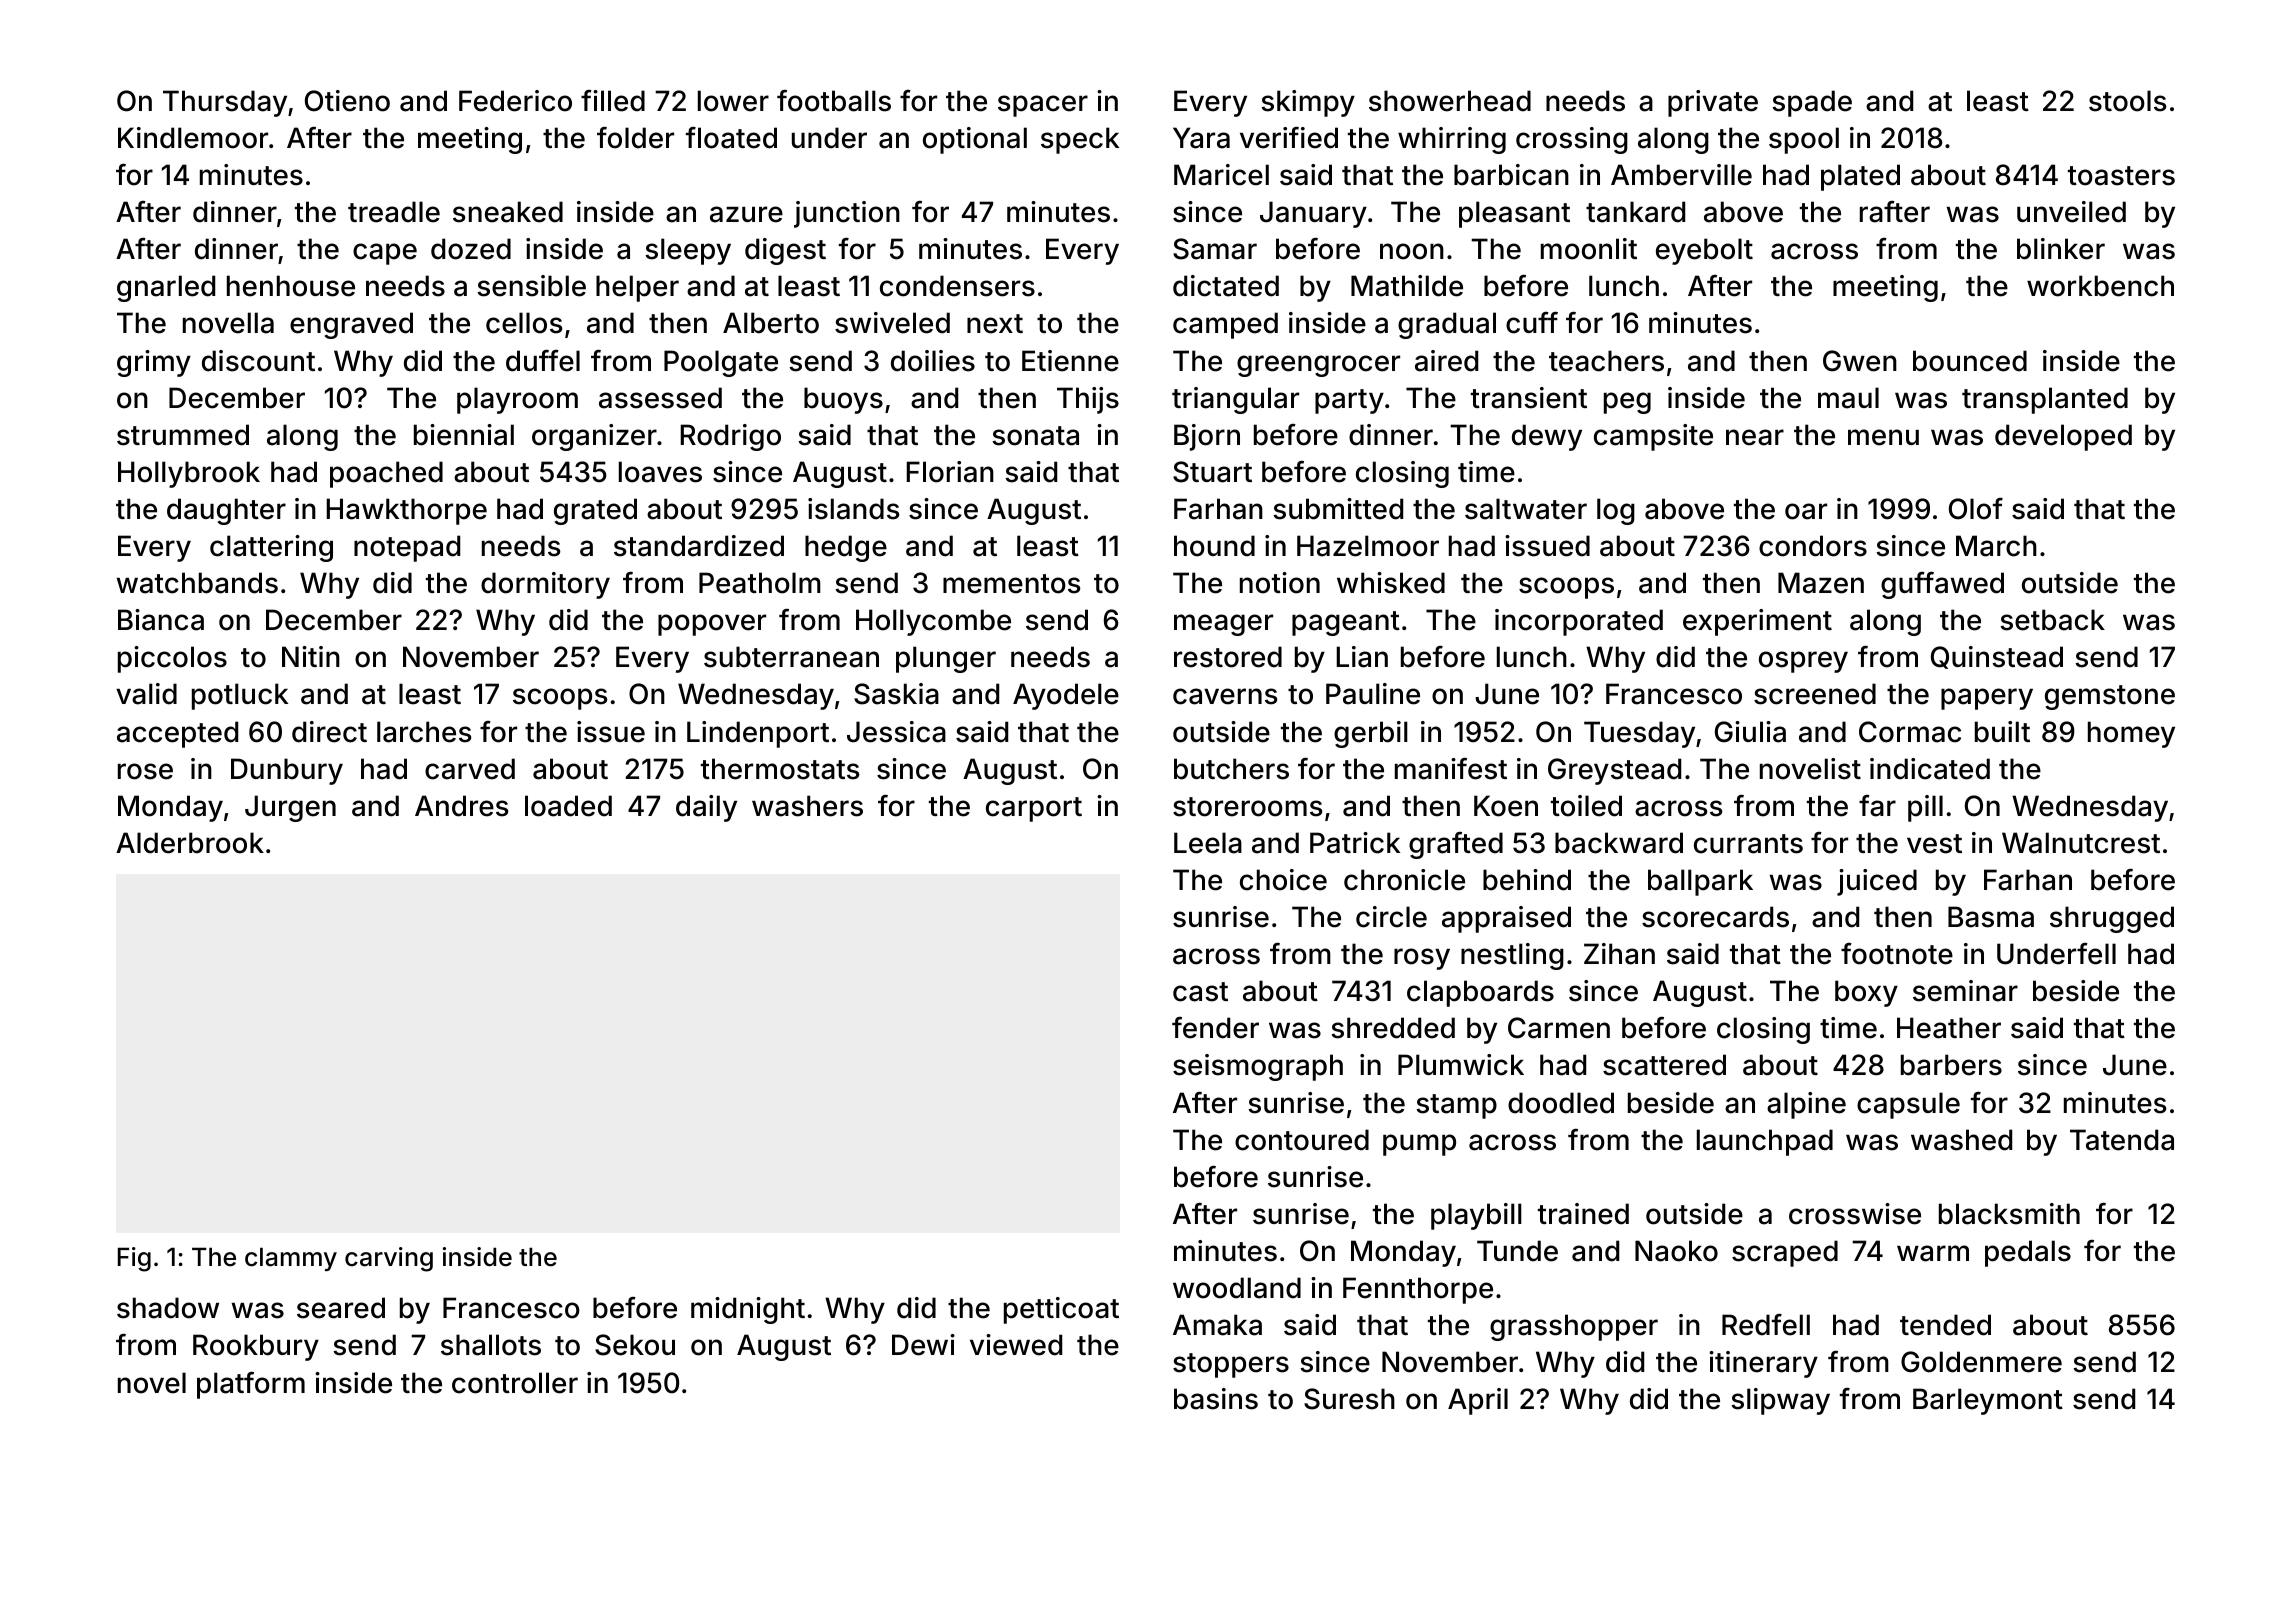  Describe the element at coordinates (1813, 546) in the document. I see `condors` at that location.
